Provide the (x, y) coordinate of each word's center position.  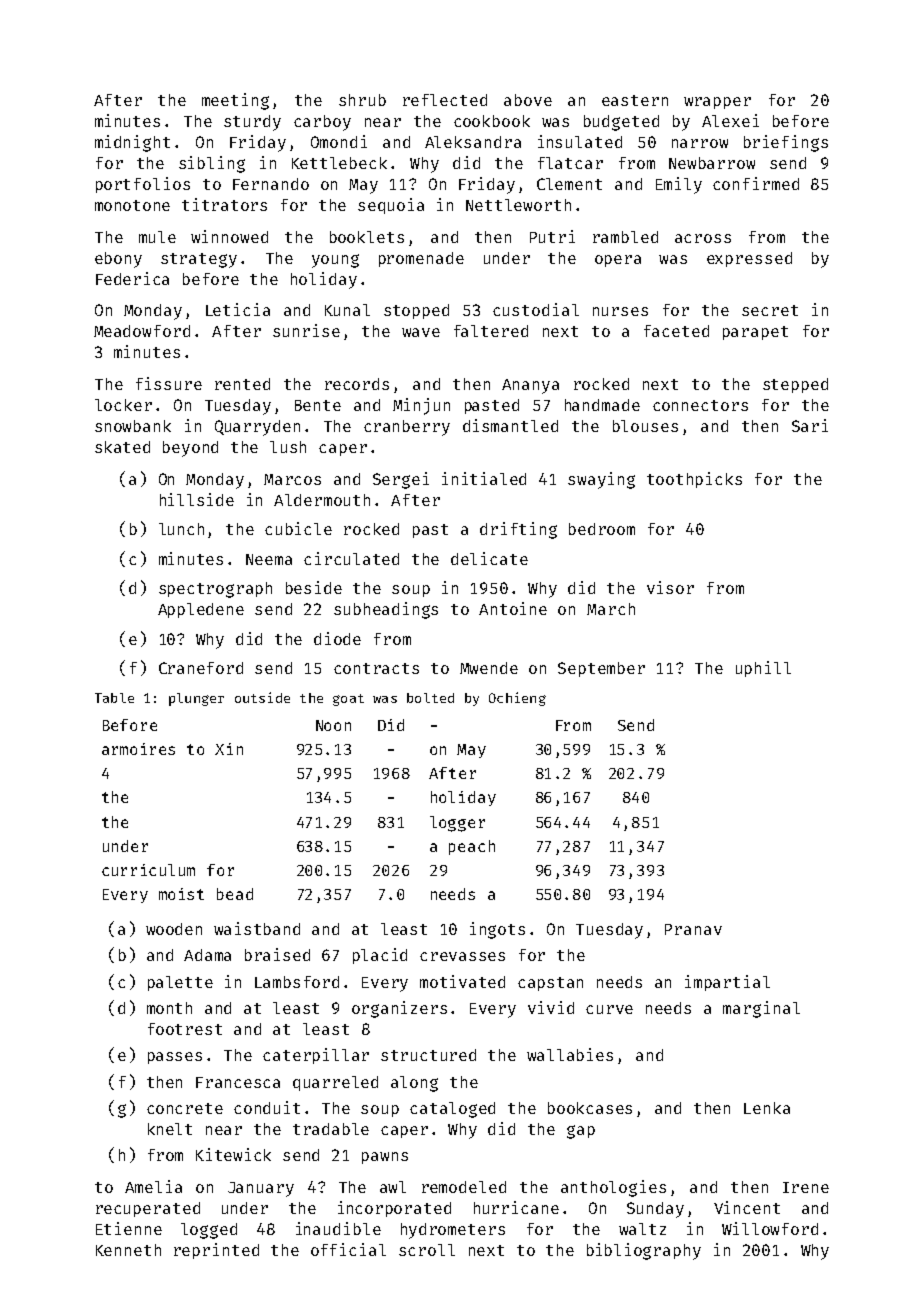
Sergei (401, 480)
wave (421, 332)
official (348, 1249)
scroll (427, 1250)
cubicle (298, 528)
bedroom (602, 529)
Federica (132, 278)
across (703, 238)
